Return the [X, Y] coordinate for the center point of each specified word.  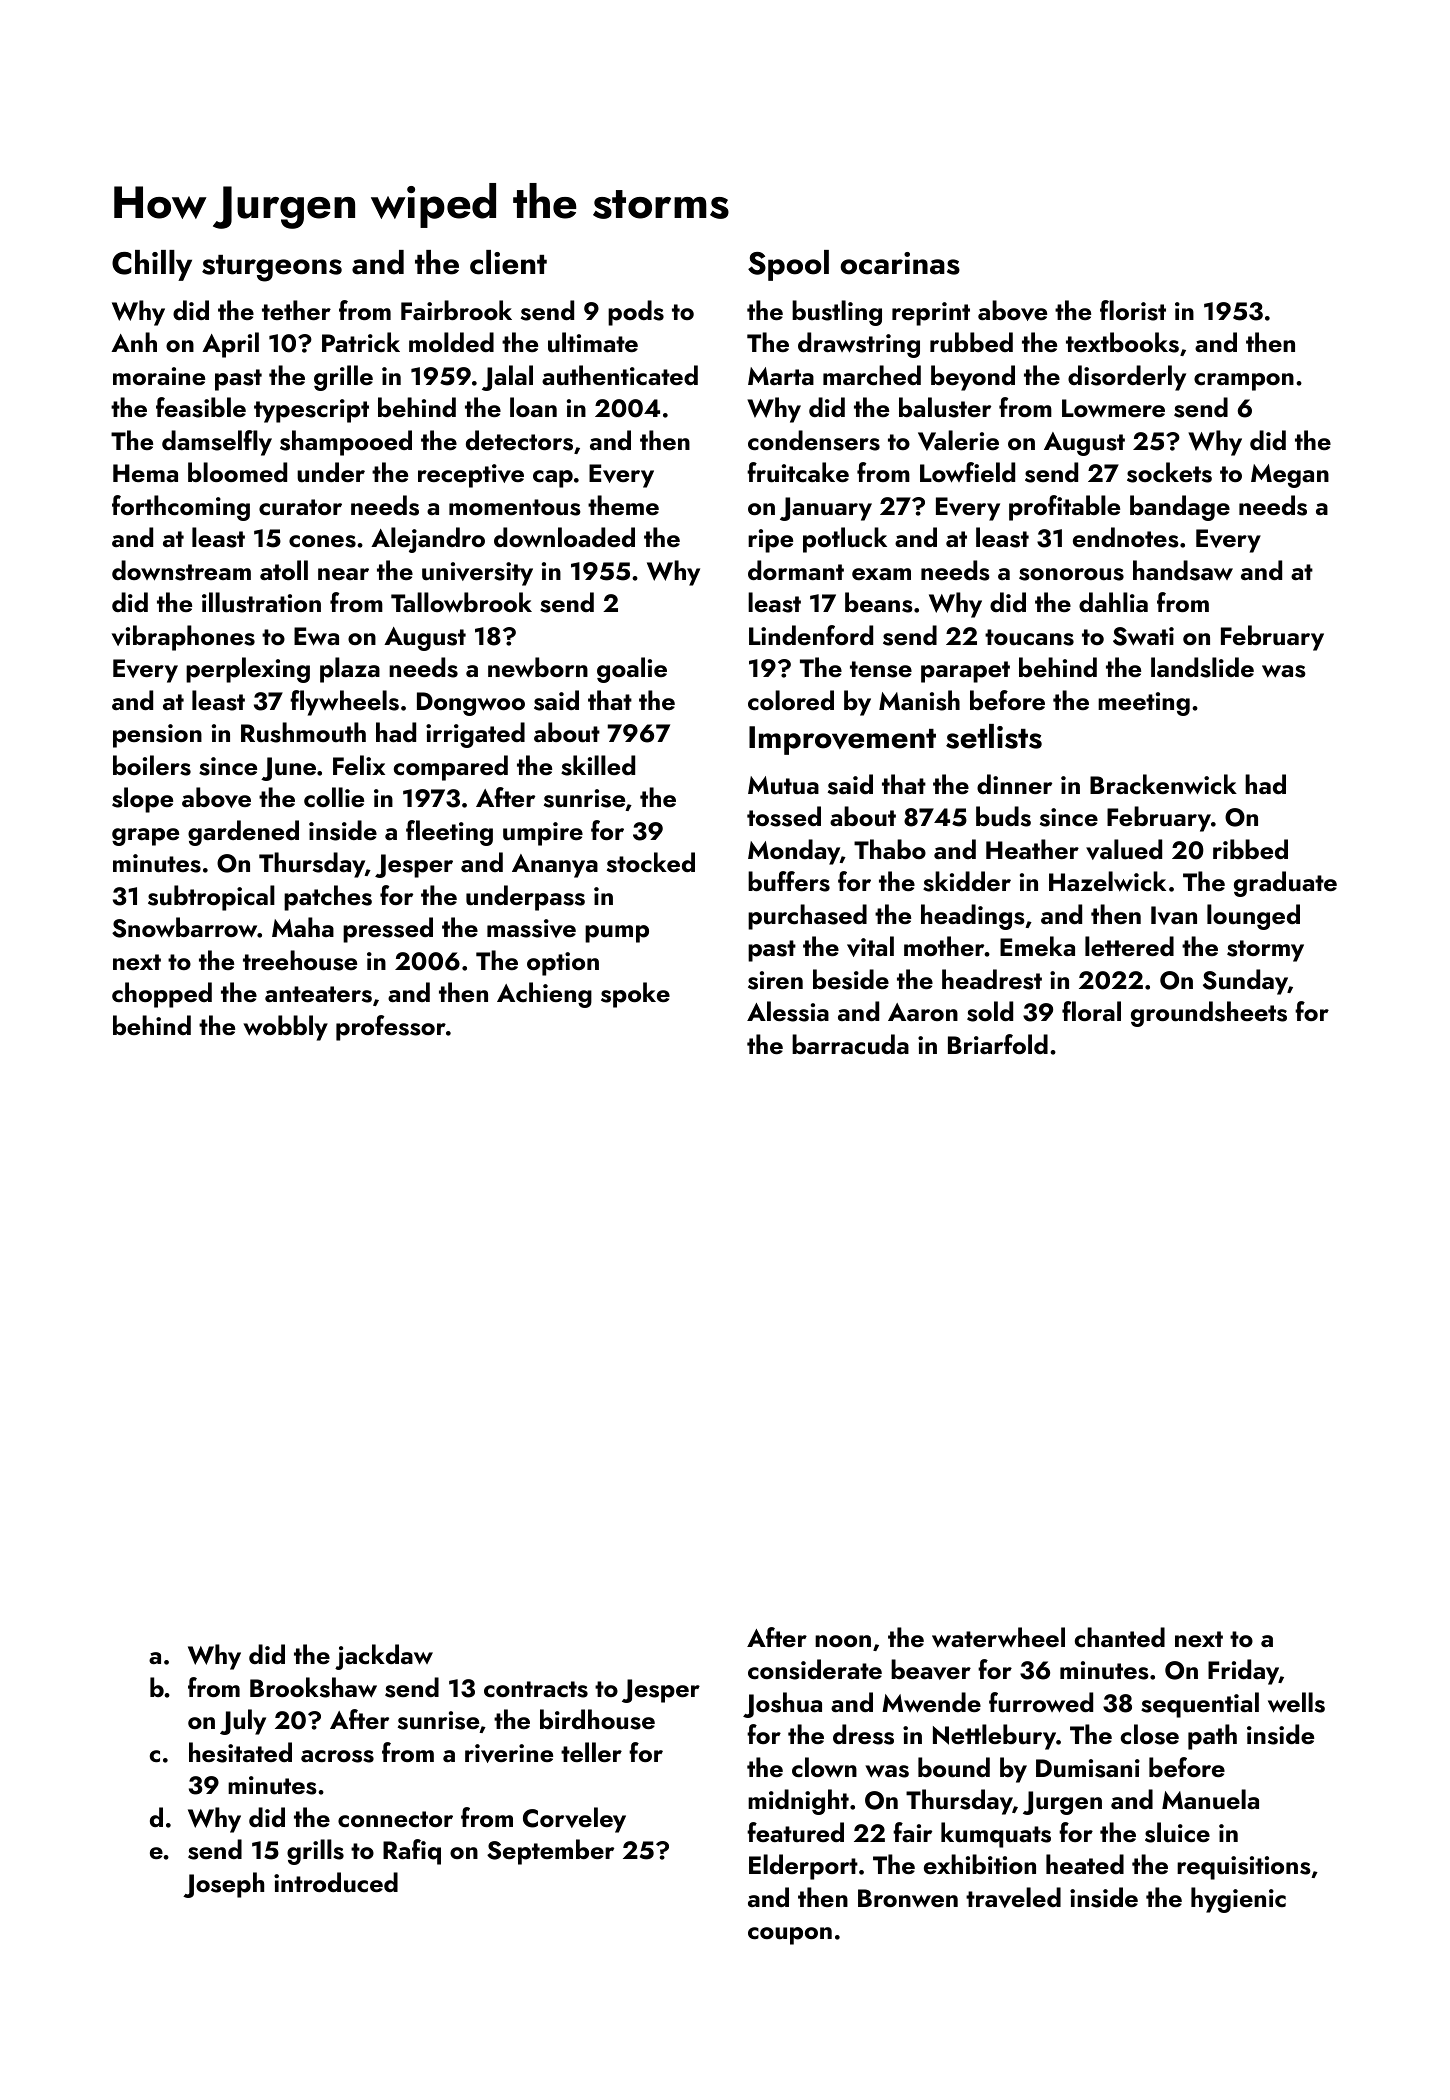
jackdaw [384, 1657]
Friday [1243, 1672]
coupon [790, 1936]
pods [636, 313]
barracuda [850, 1044]
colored [791, 700]
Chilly [152, 265]
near [343, 574]
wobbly [285, 1028]
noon [843, 1641]
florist [1133, 310]
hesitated [240, 1752]
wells [1296, 1702]
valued [1124, 849]
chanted [1120, 1637]
